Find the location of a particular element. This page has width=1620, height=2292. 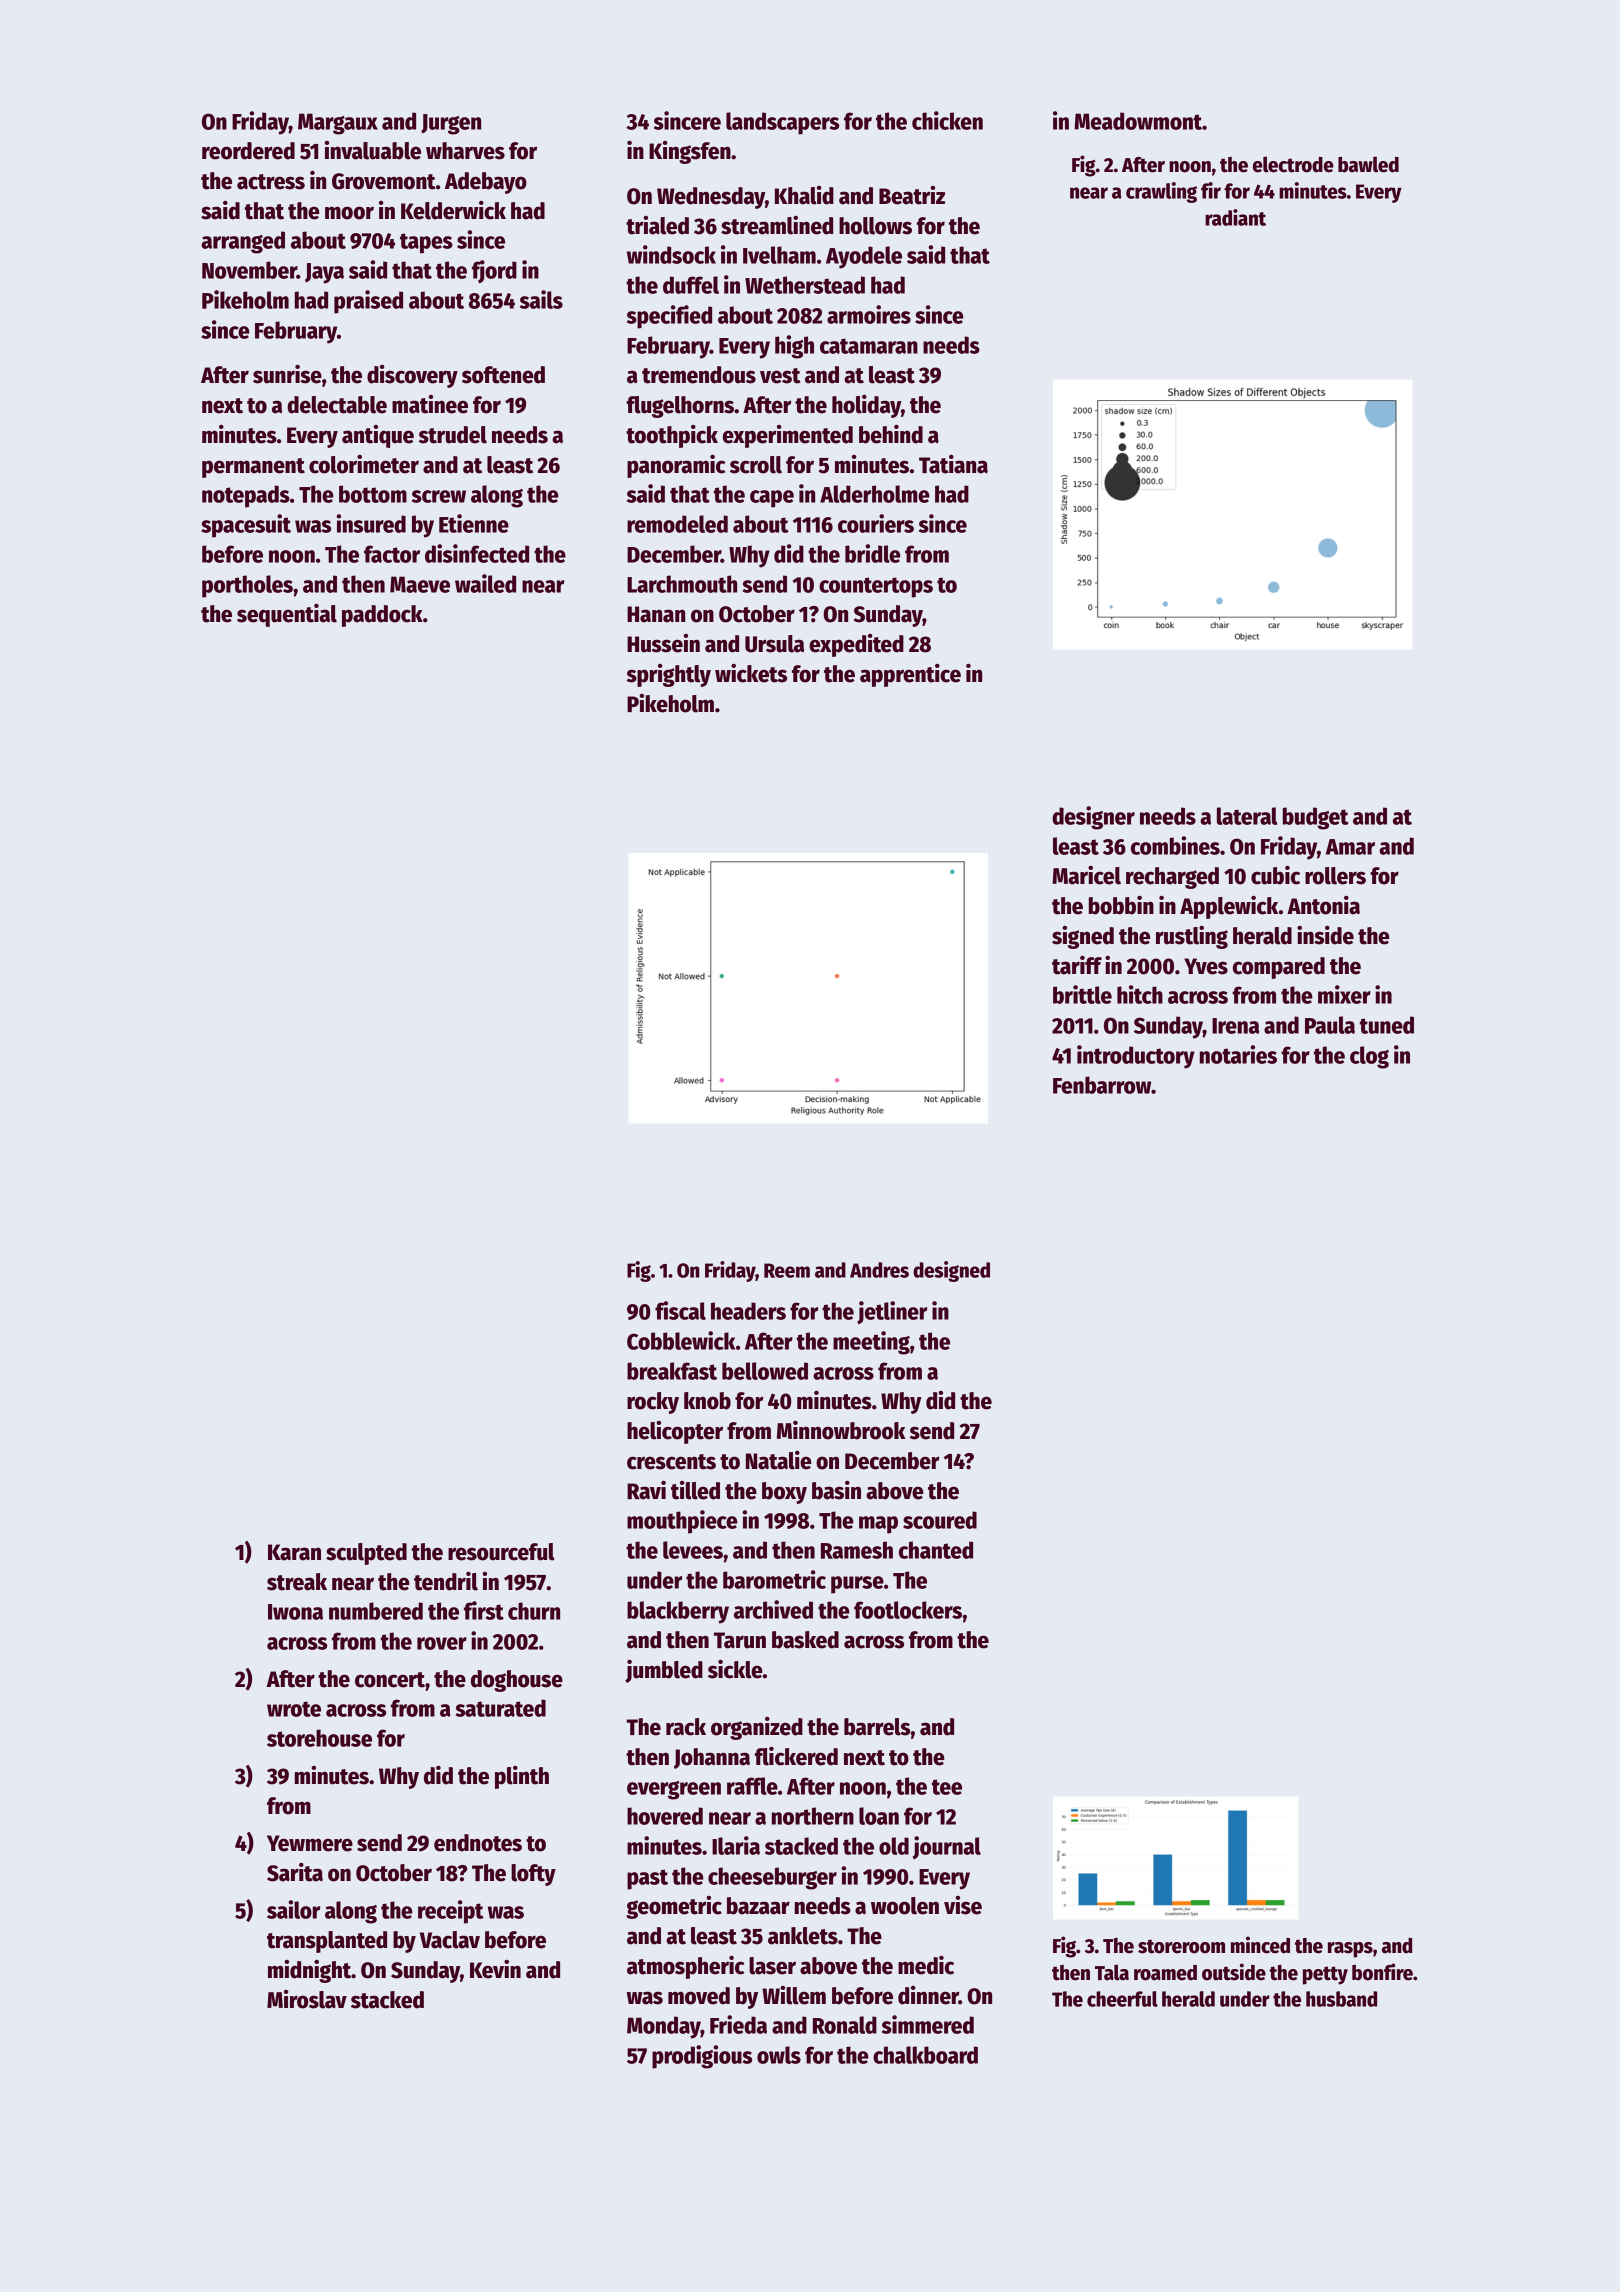

chanted is located at coordinates (936, 1550).
